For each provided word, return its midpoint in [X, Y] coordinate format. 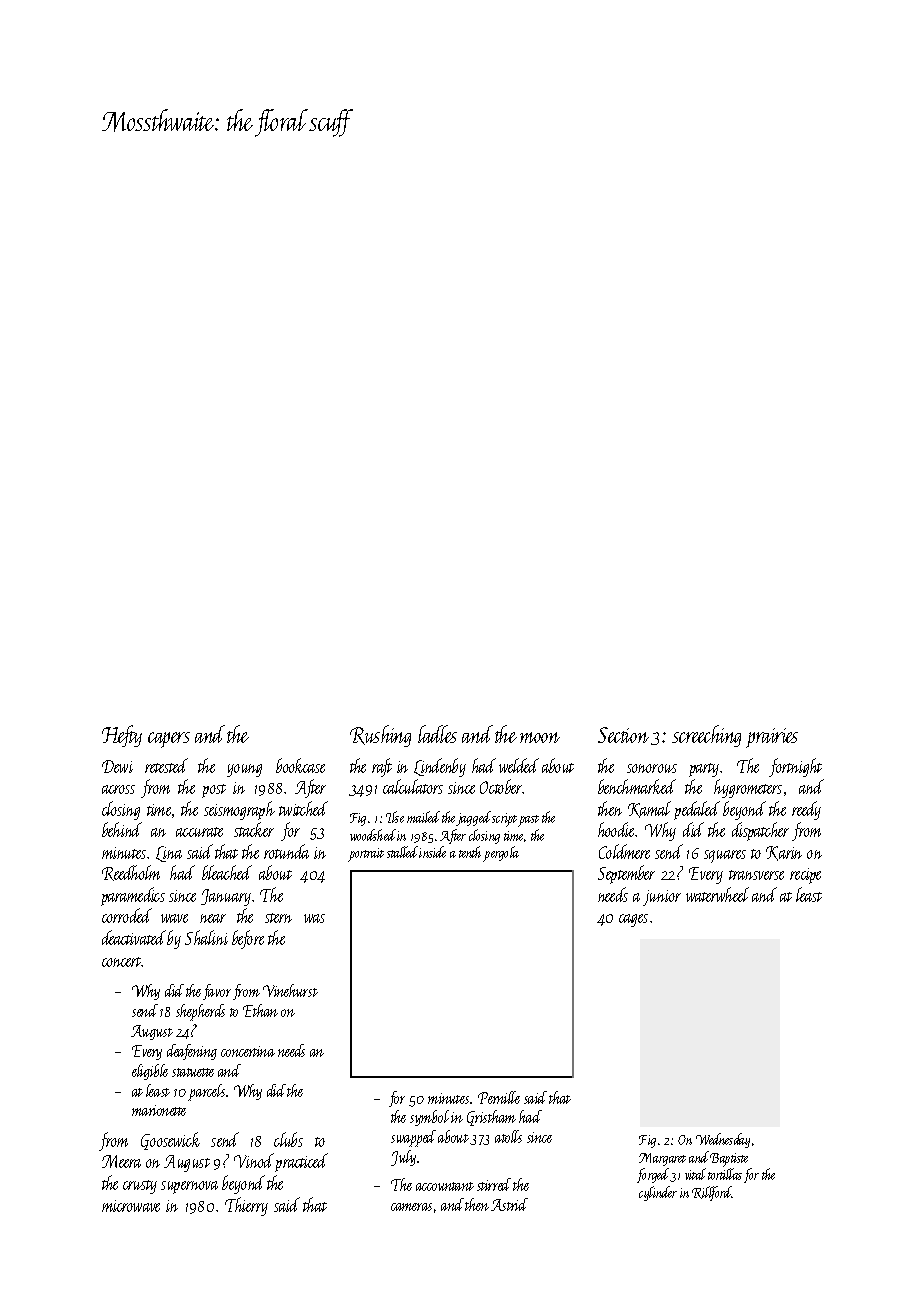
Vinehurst [290, 990]
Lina [169, 854]
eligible [150, 1072]
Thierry [246, 1206]
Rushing [380, 736]
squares [725, 856]
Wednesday [723, 1140]
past [528, 821]
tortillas [725, 1174]
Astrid [509, 1204]
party [704, 770]
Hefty [122, 736]
